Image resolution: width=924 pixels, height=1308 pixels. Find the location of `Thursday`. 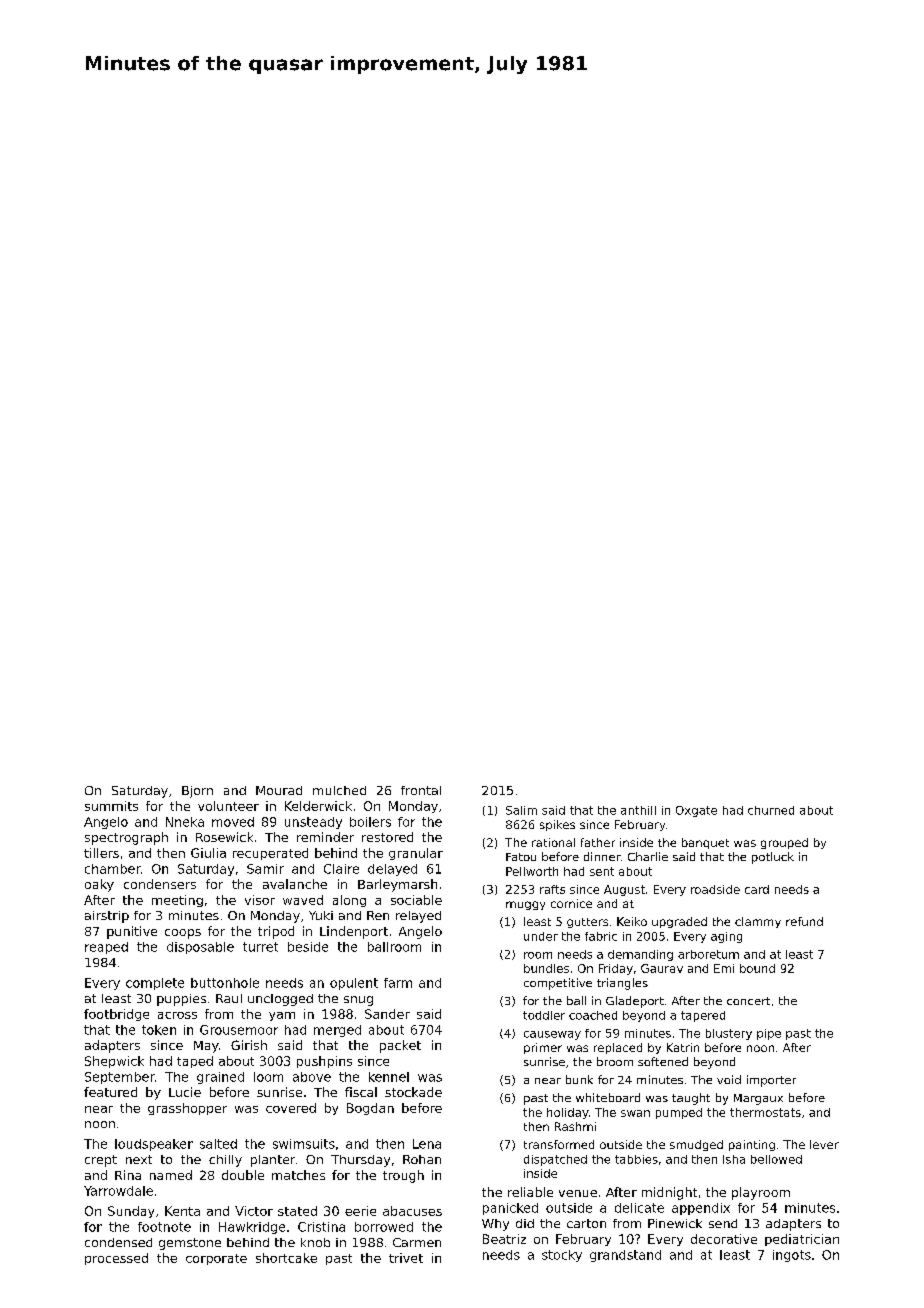

Thursday is located at coordinates (360, 1161).
